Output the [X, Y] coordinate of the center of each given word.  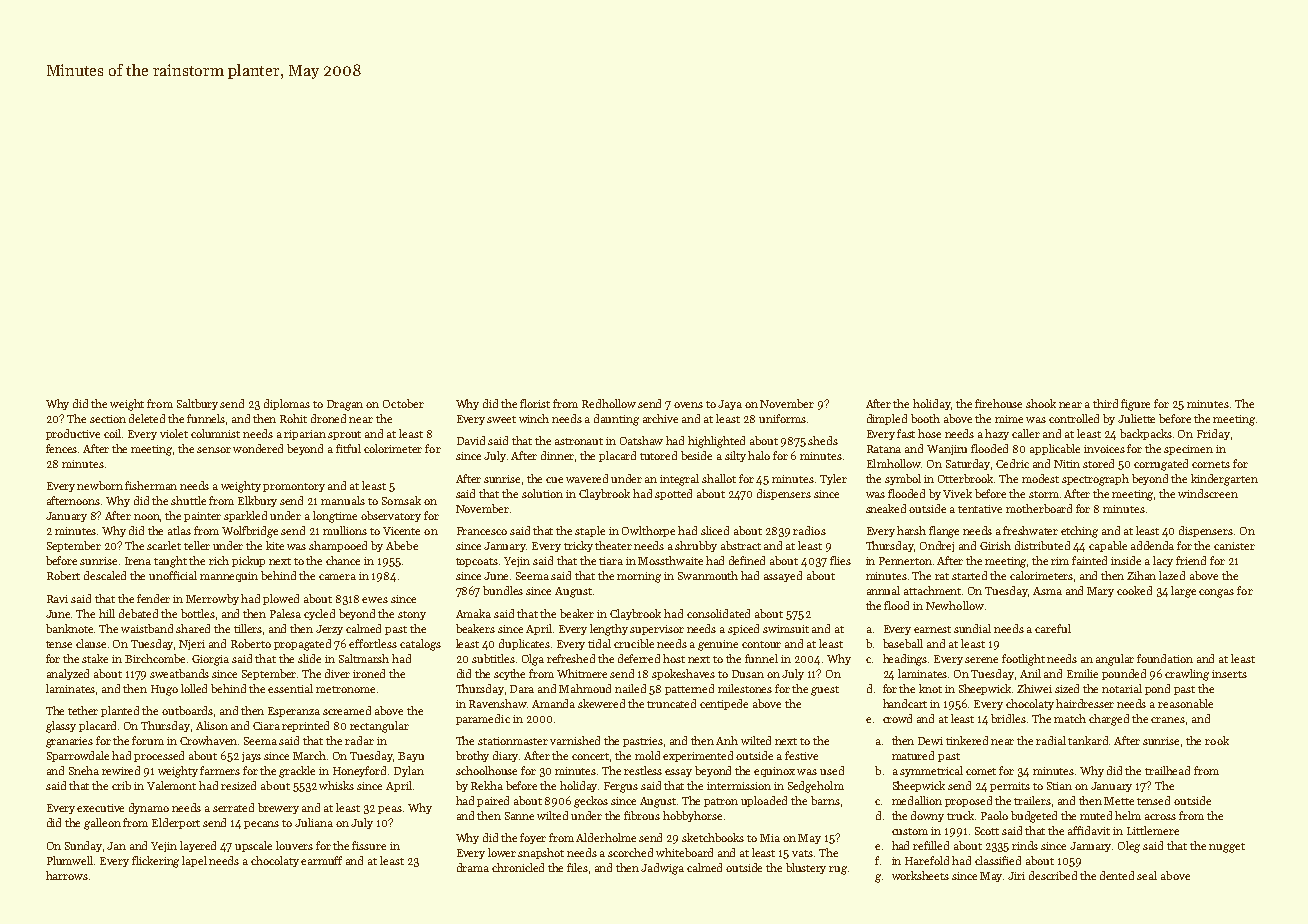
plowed [281, 599]
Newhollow [955, 605]
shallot [719, 478]
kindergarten [1224, 480]
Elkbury [257, 501]
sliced [715, 530]
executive [100, 808]
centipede [724, 704]
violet [174, 433]
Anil [1030, 673]
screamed [347, 710]
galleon [102, 824]
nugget [1227, 848]
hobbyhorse [692, 816]
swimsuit [786, 629]
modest [1040, 478]
